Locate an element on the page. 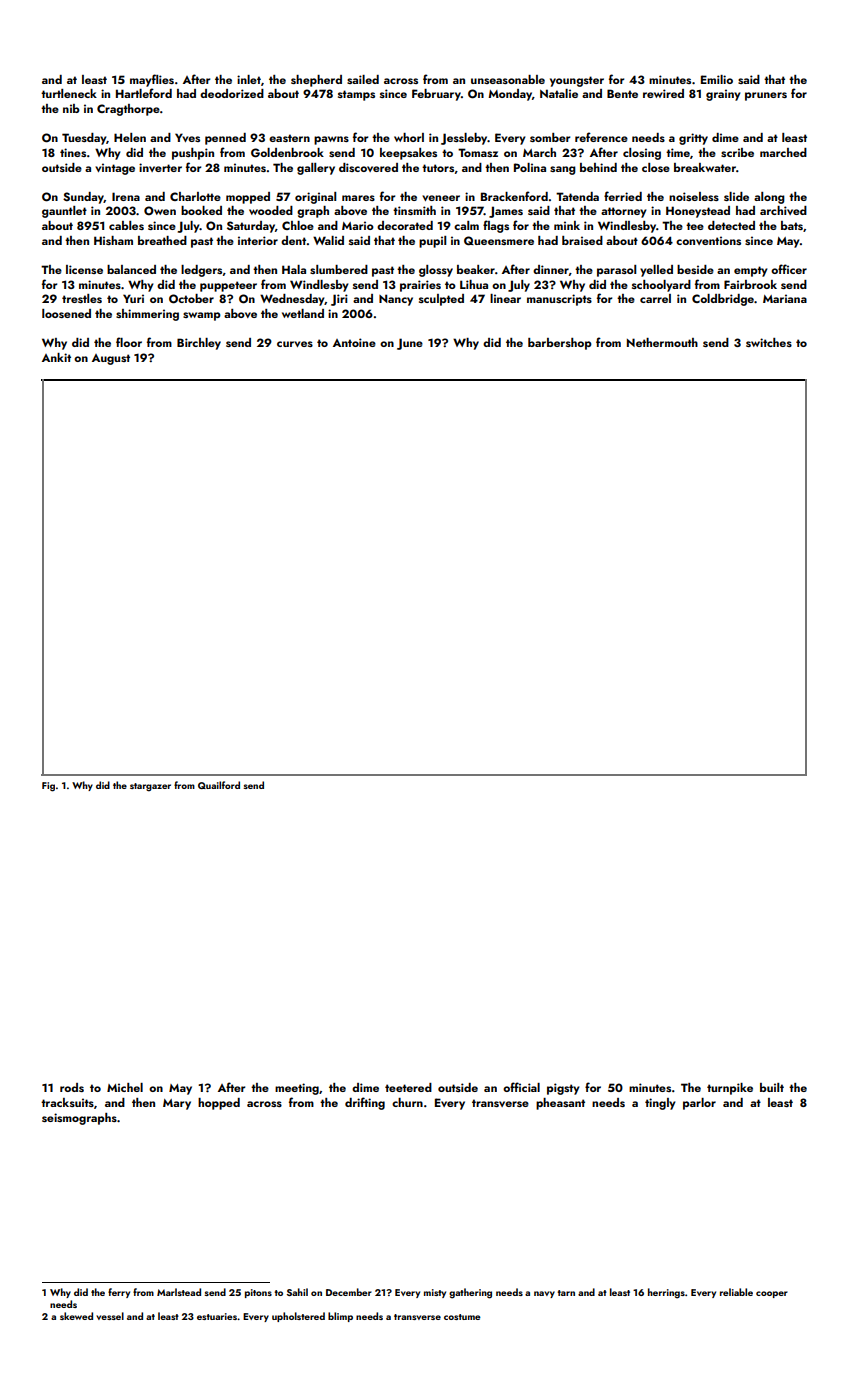 The width and height of the document is (849, 1400). sailed is located at coordinates (363, 79).
